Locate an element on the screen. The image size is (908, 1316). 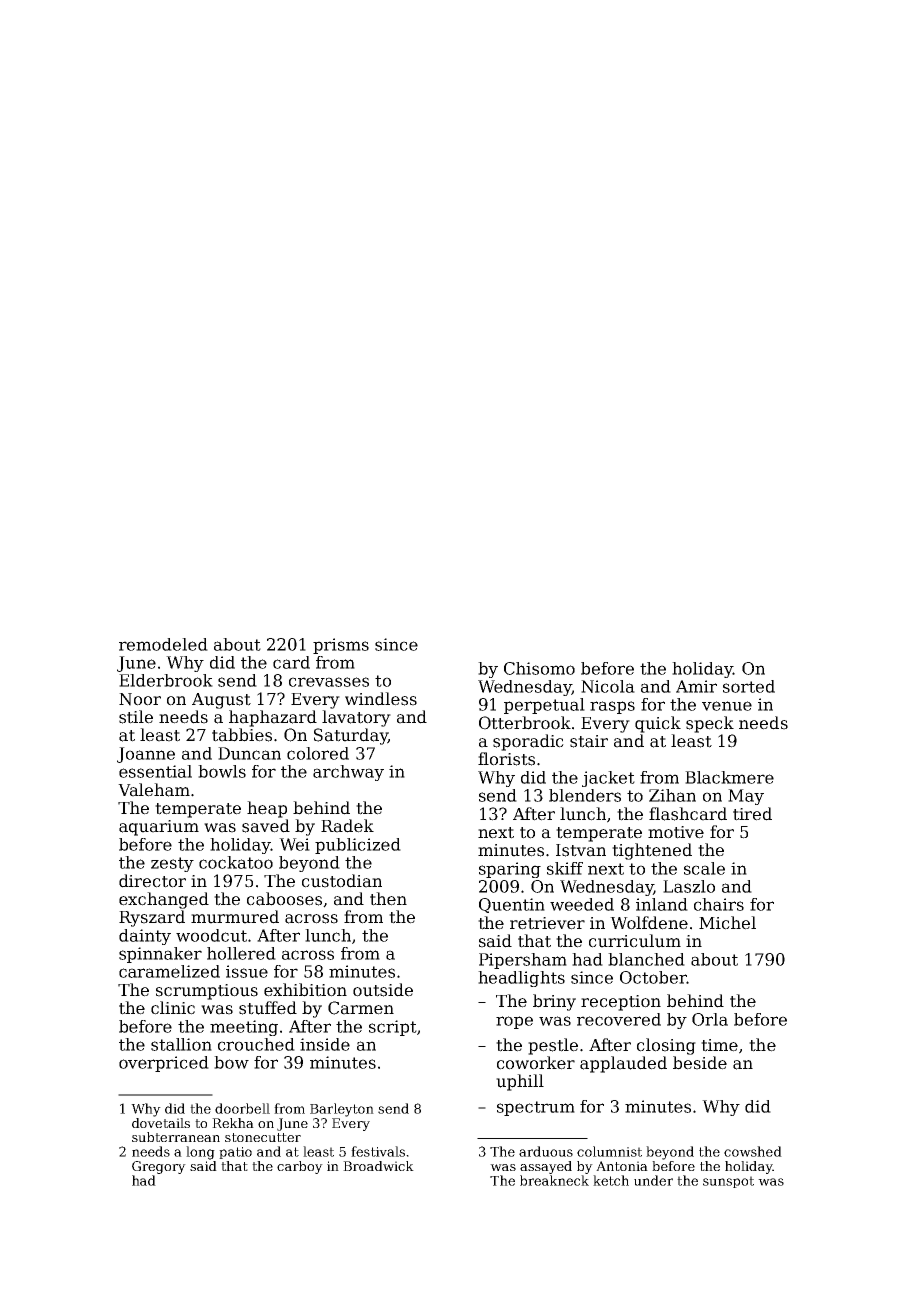
Pipersham is located at coordinates (523, 961).
